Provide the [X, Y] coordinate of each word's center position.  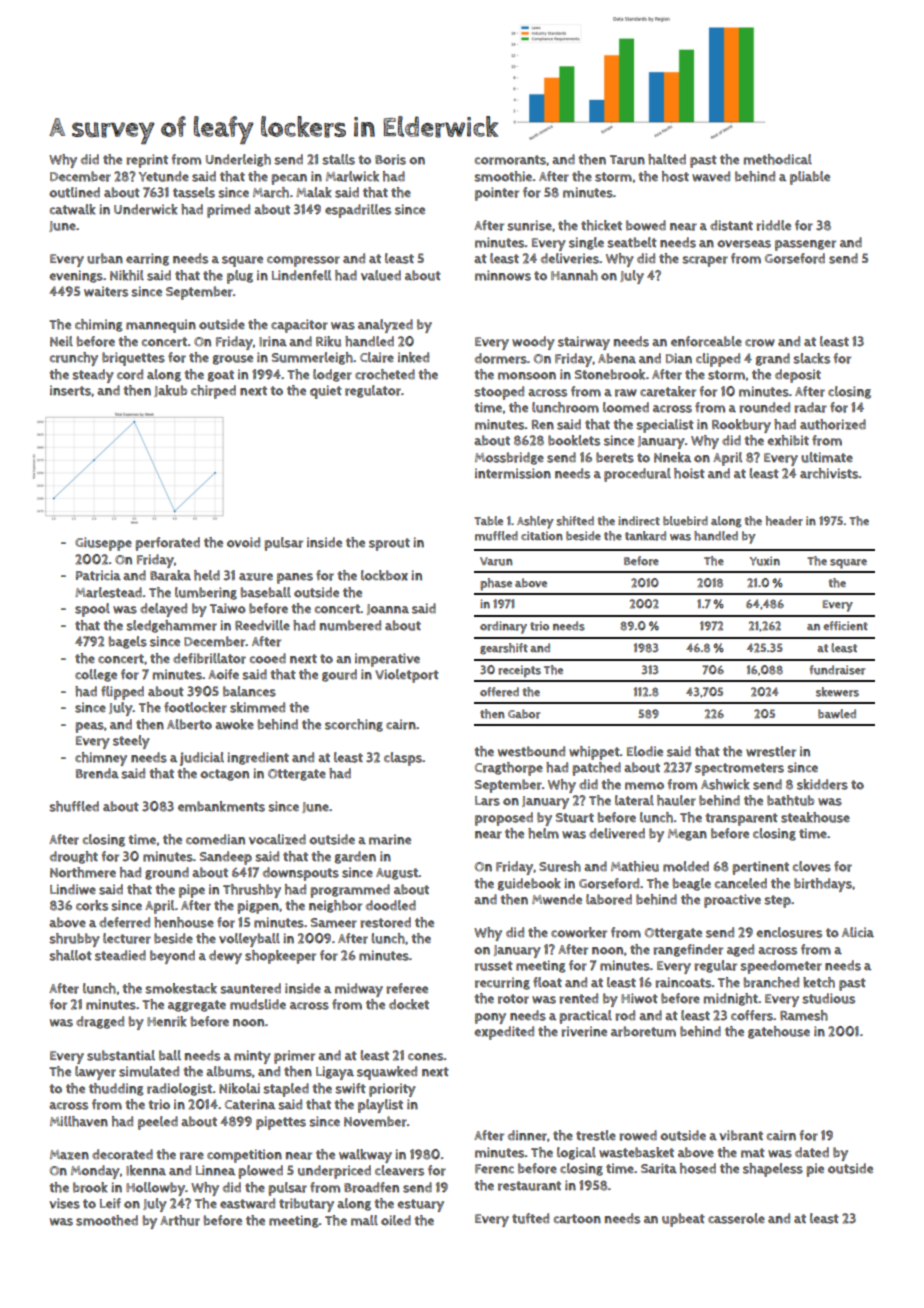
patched [596, 769]
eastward [247, 1203]
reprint [147, 161]
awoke [234, 724]
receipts [519, 671]
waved [711, 176]
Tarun [627, 160]
